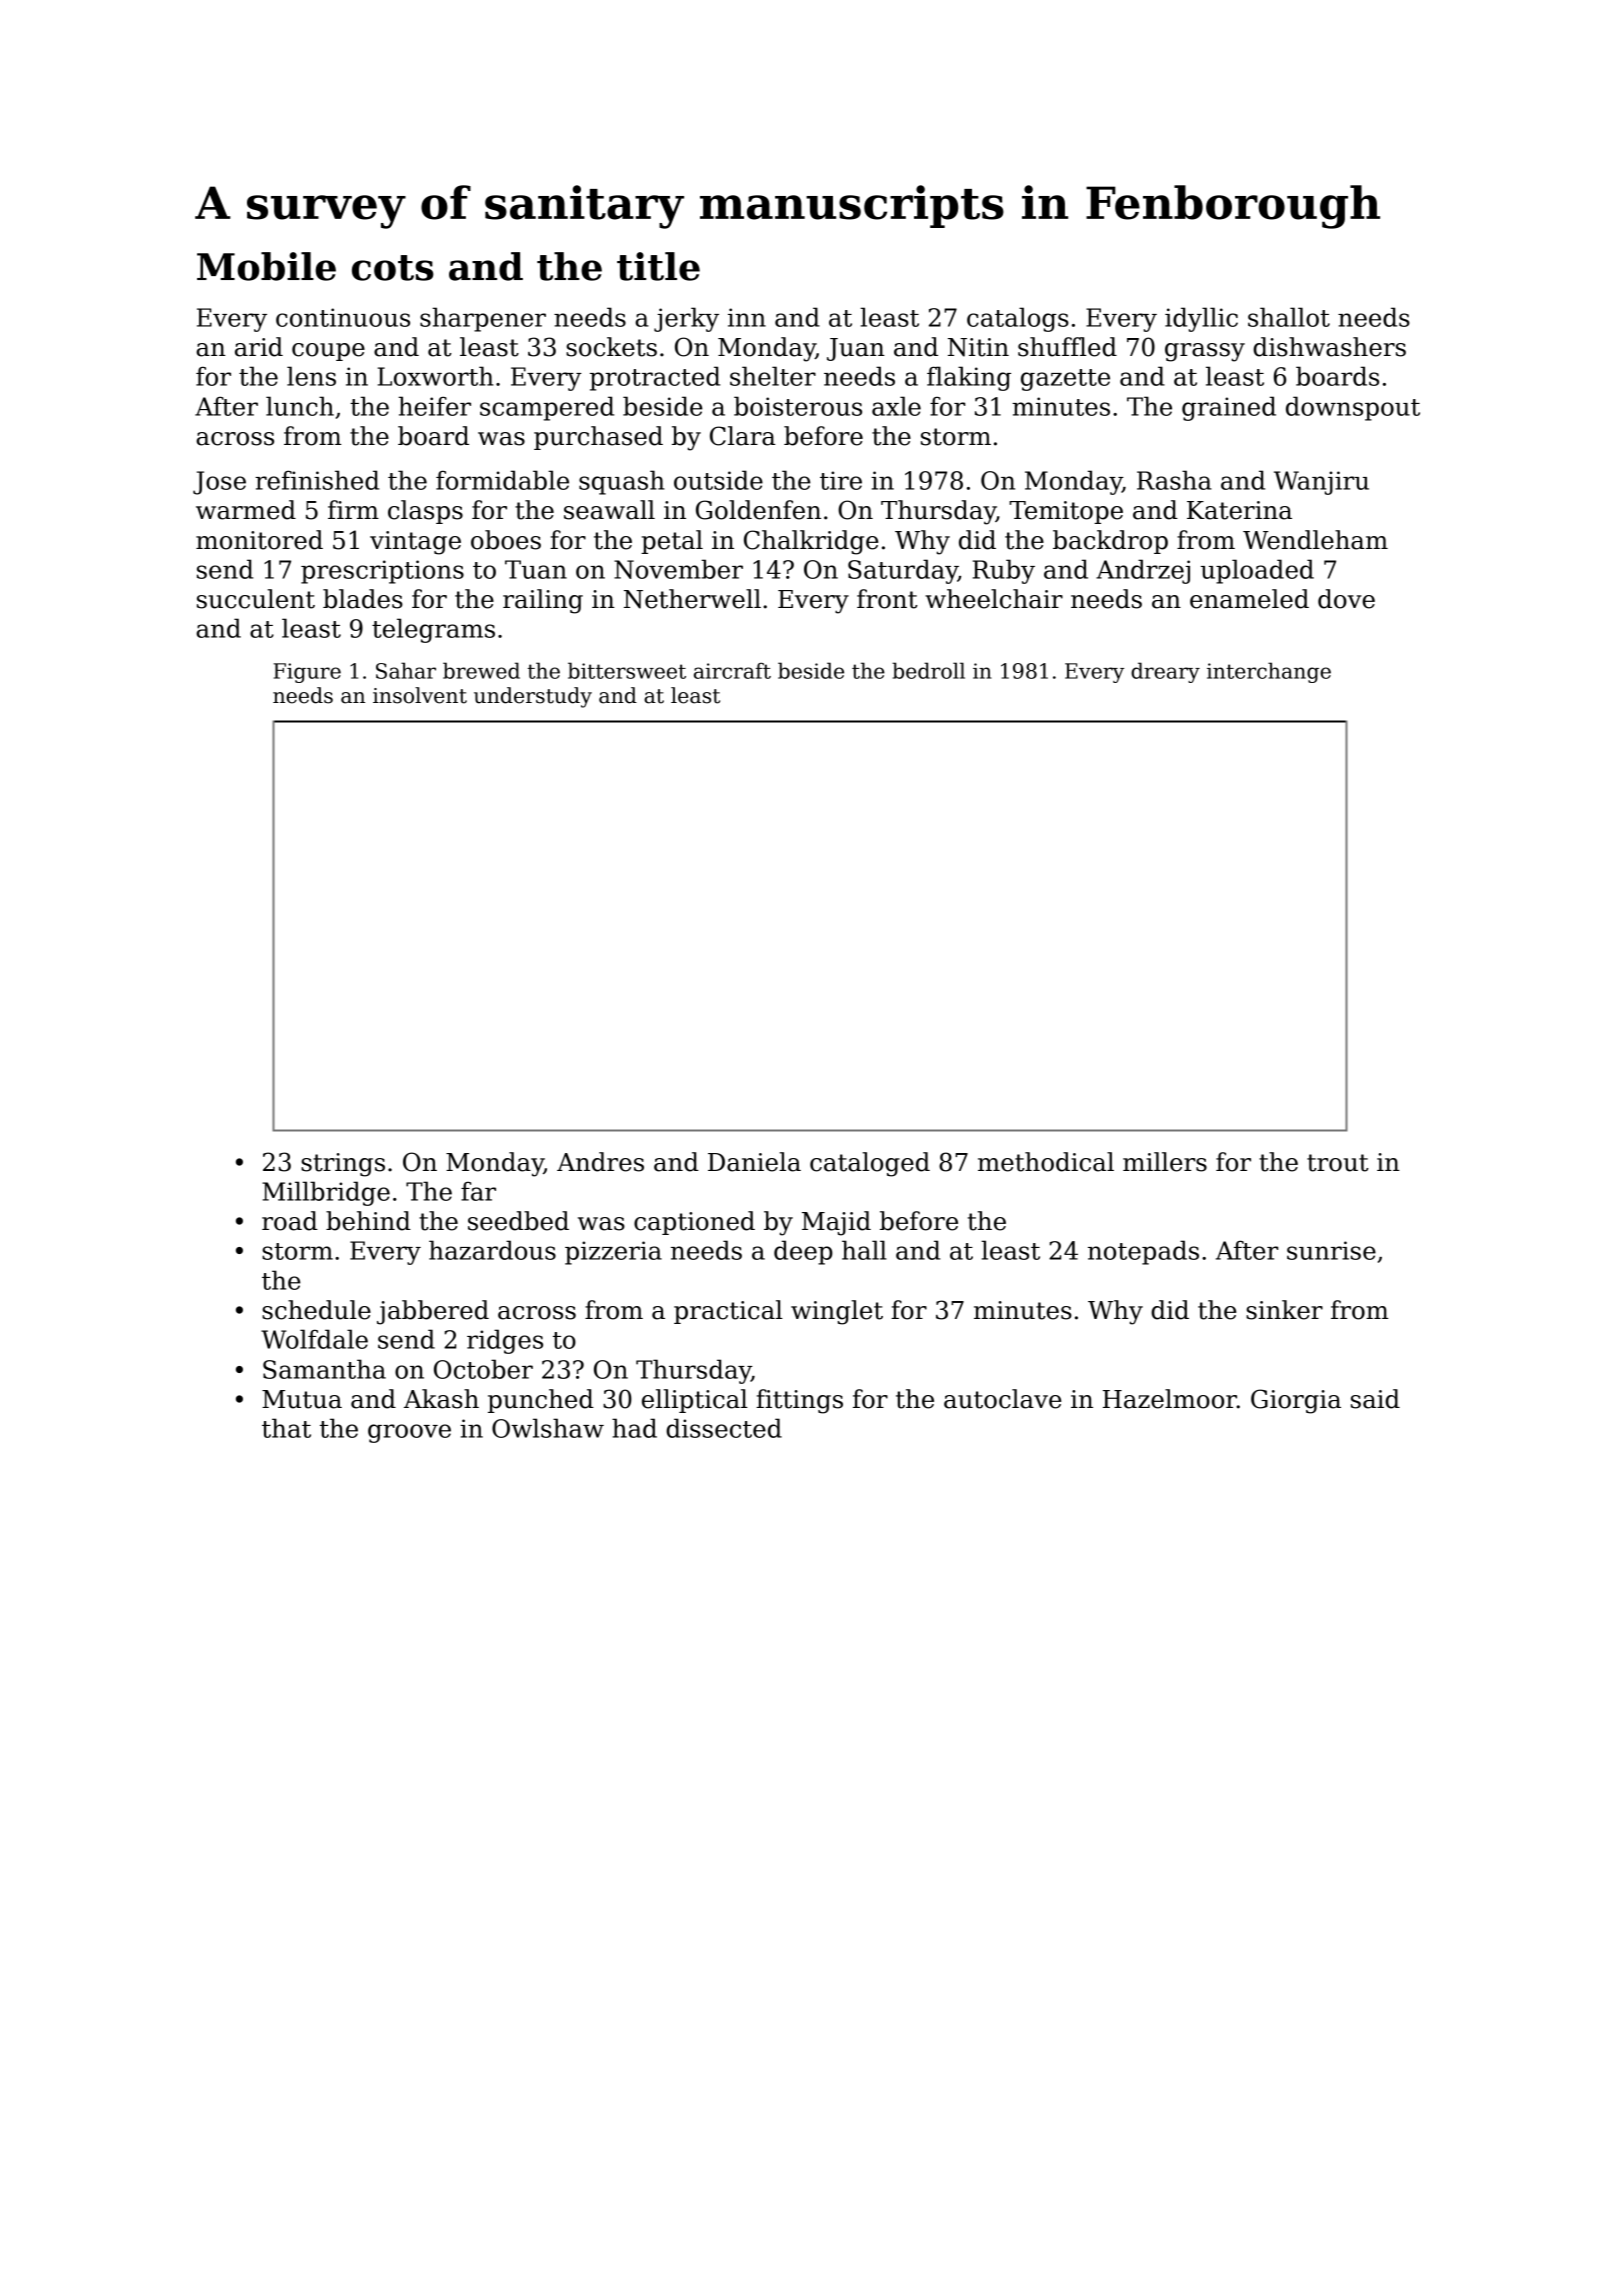  I want to click on Majid, so click(836, 1223).
